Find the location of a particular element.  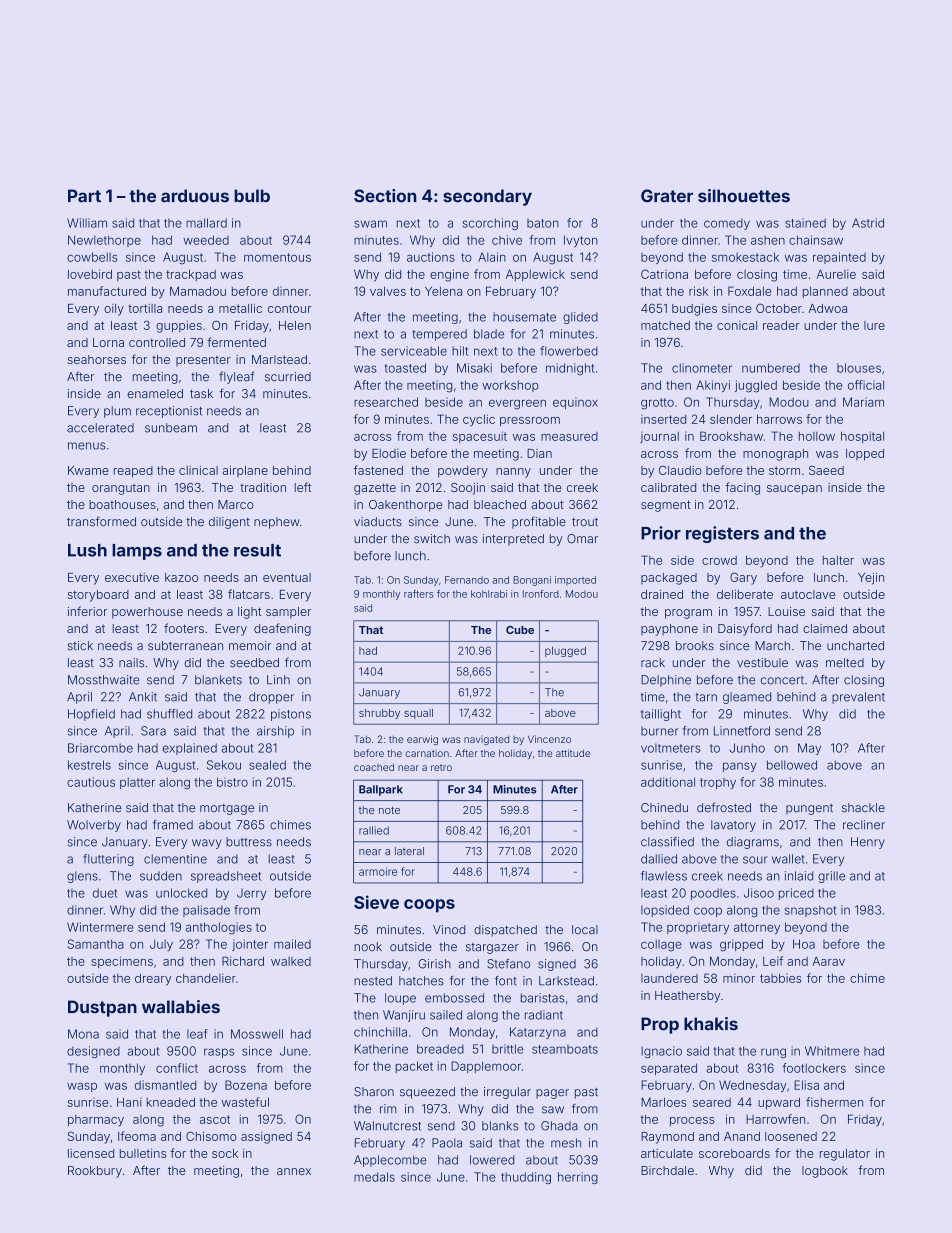

Applewick is located at coordinates (535, 275).
